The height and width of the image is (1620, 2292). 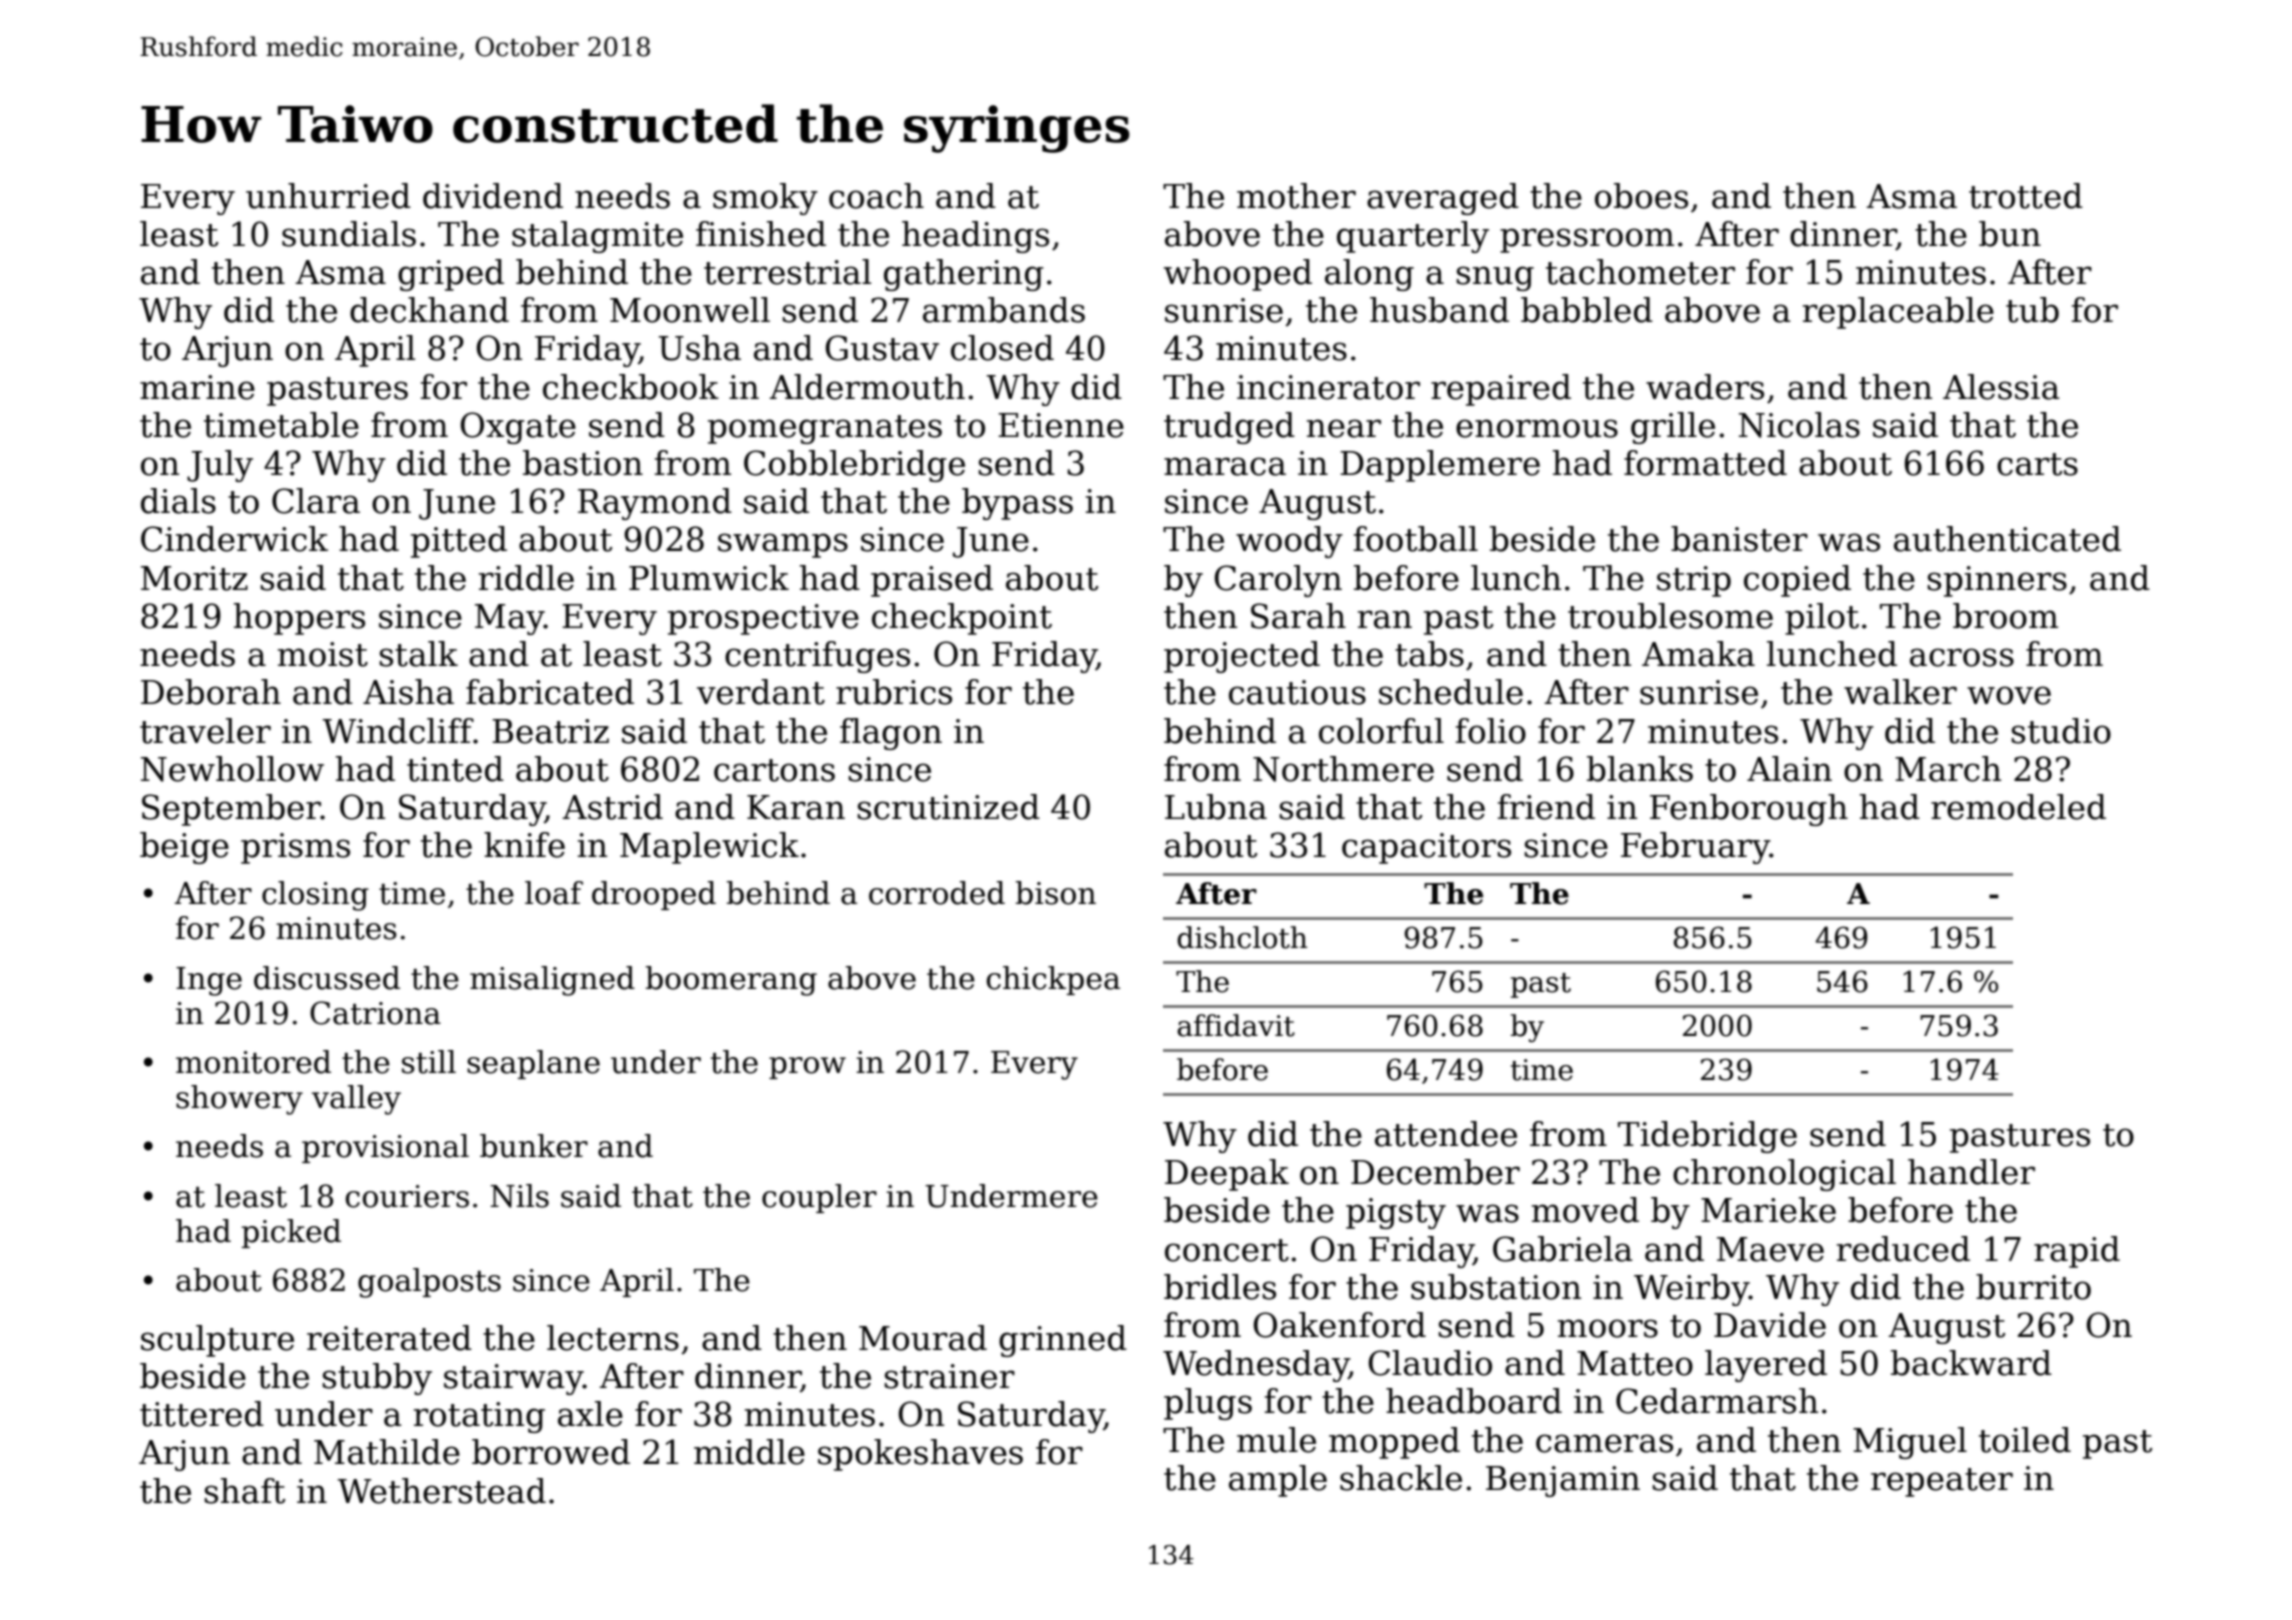 What do you see at coordinates (1446, 1134) in the image?
I see `attendee` at bounding box center [1446, 1134].
